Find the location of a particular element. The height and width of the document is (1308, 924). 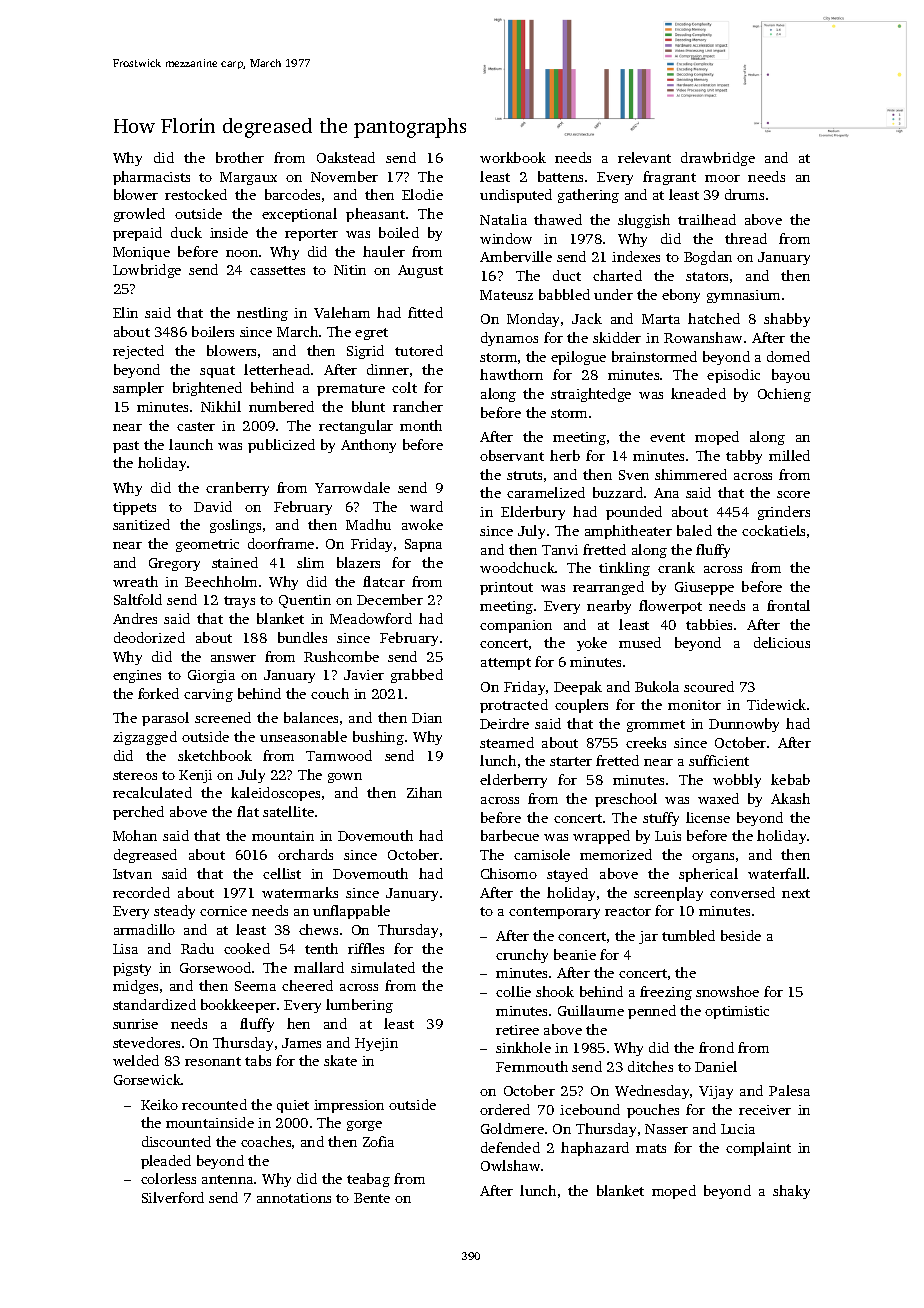

zigzagged is located at coordinates (145, 738).
